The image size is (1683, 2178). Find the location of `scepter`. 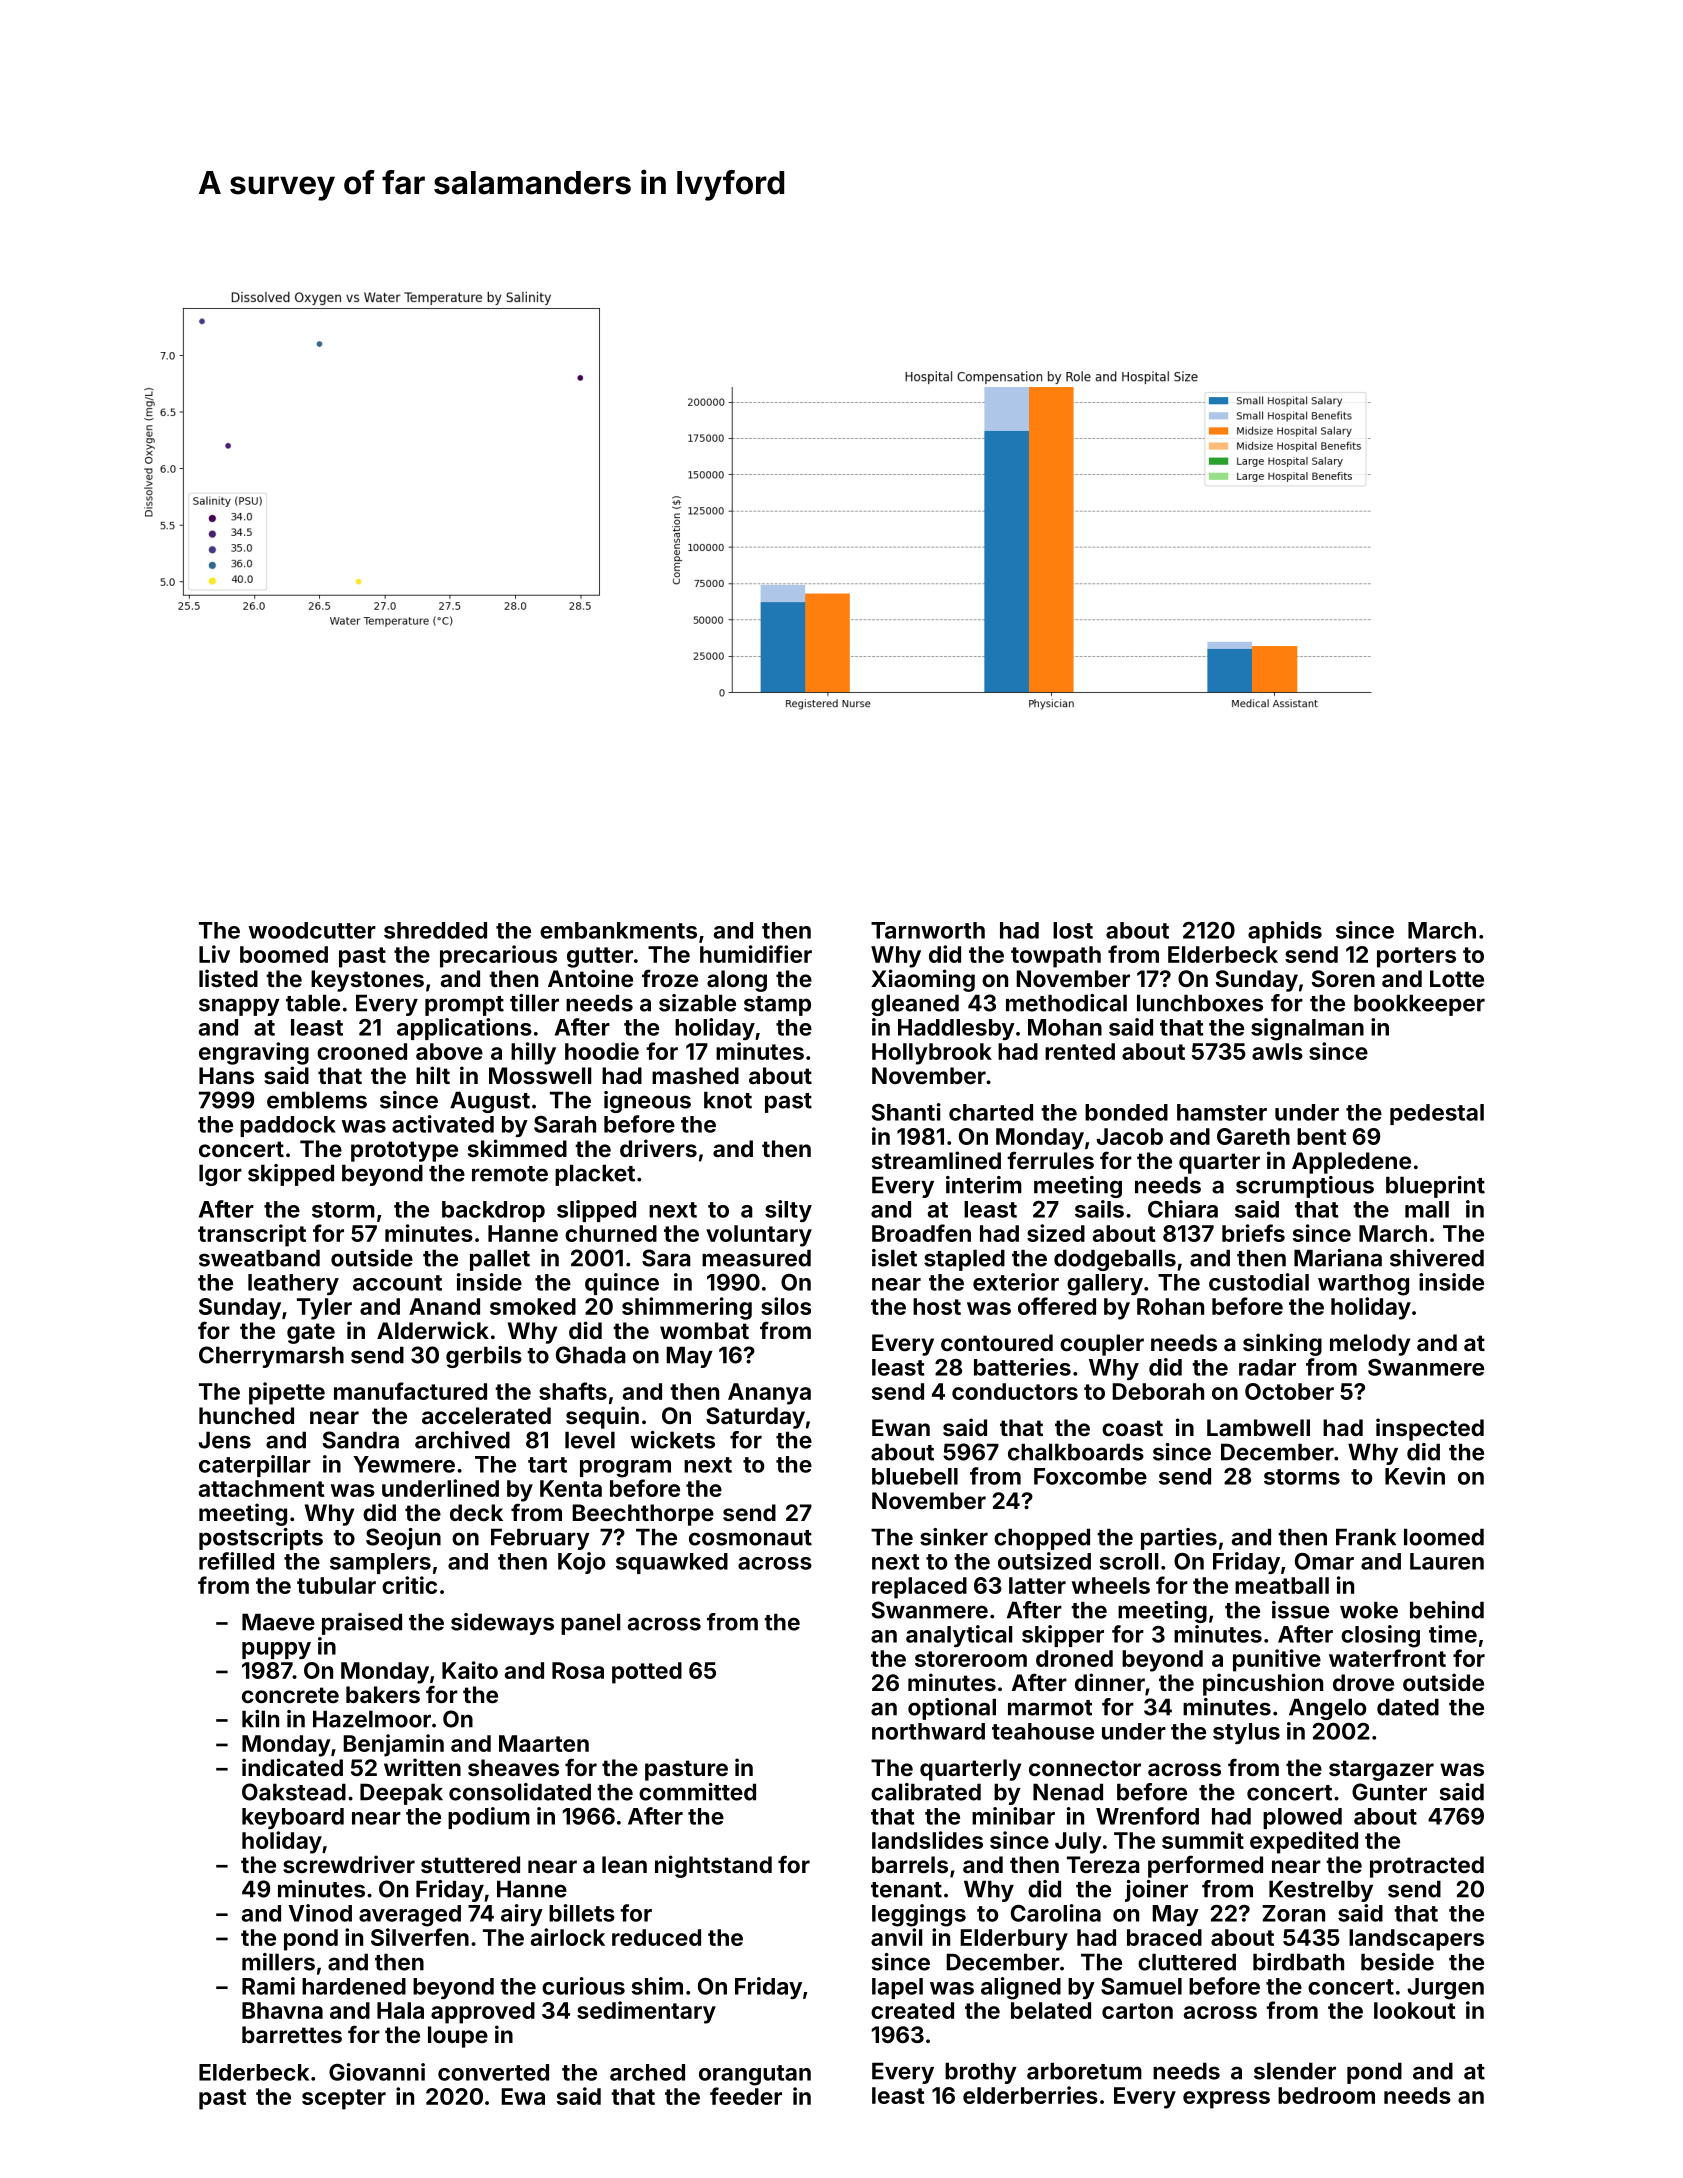

scepter is located at coordinates (344, 2099).
